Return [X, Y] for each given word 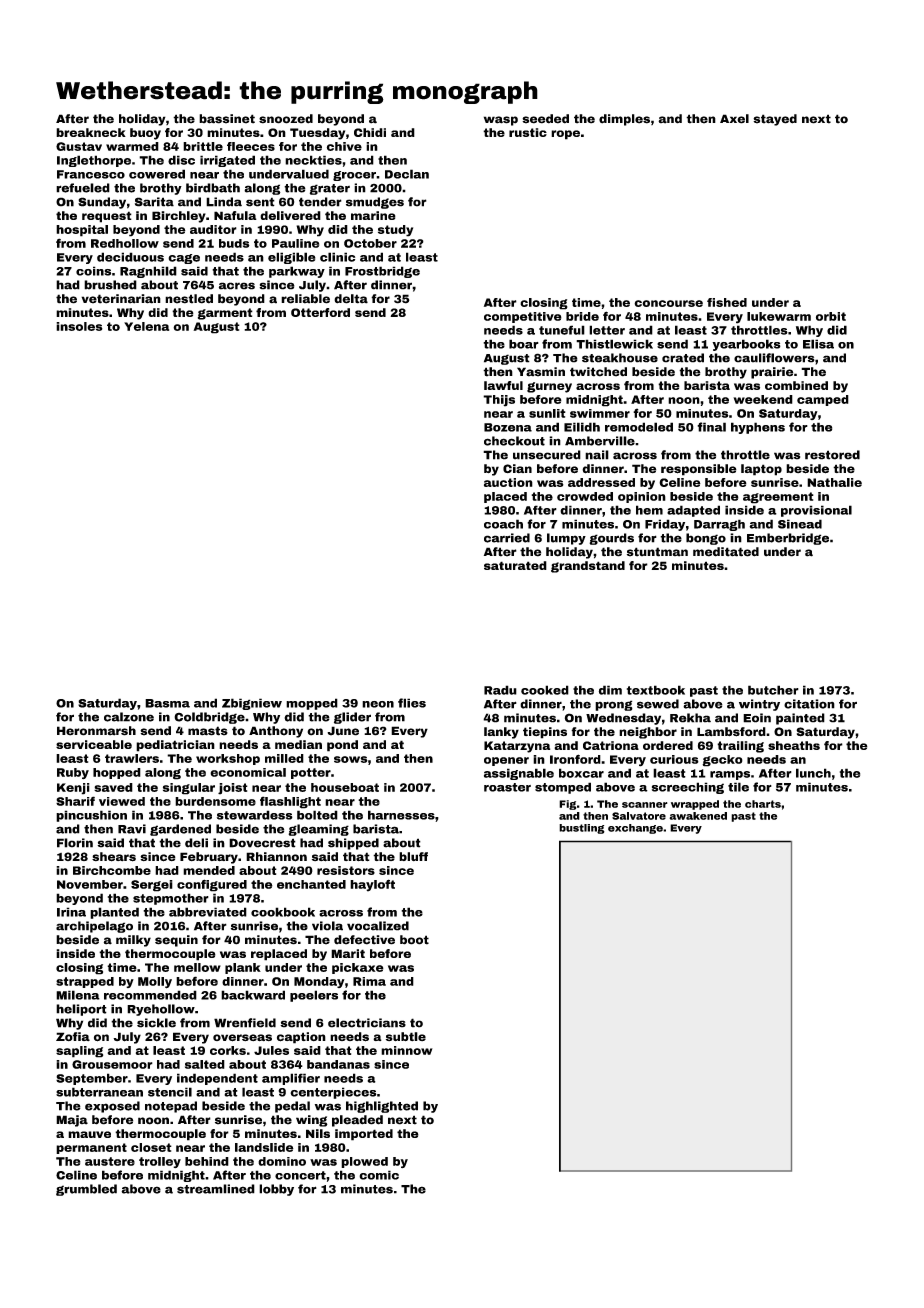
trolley [160, 1162]
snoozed [286, 119]
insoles [79, 326]
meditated [726, 552]
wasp [501, 121]
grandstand [588, 567]
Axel [734, 119]
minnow [407, 1050]
